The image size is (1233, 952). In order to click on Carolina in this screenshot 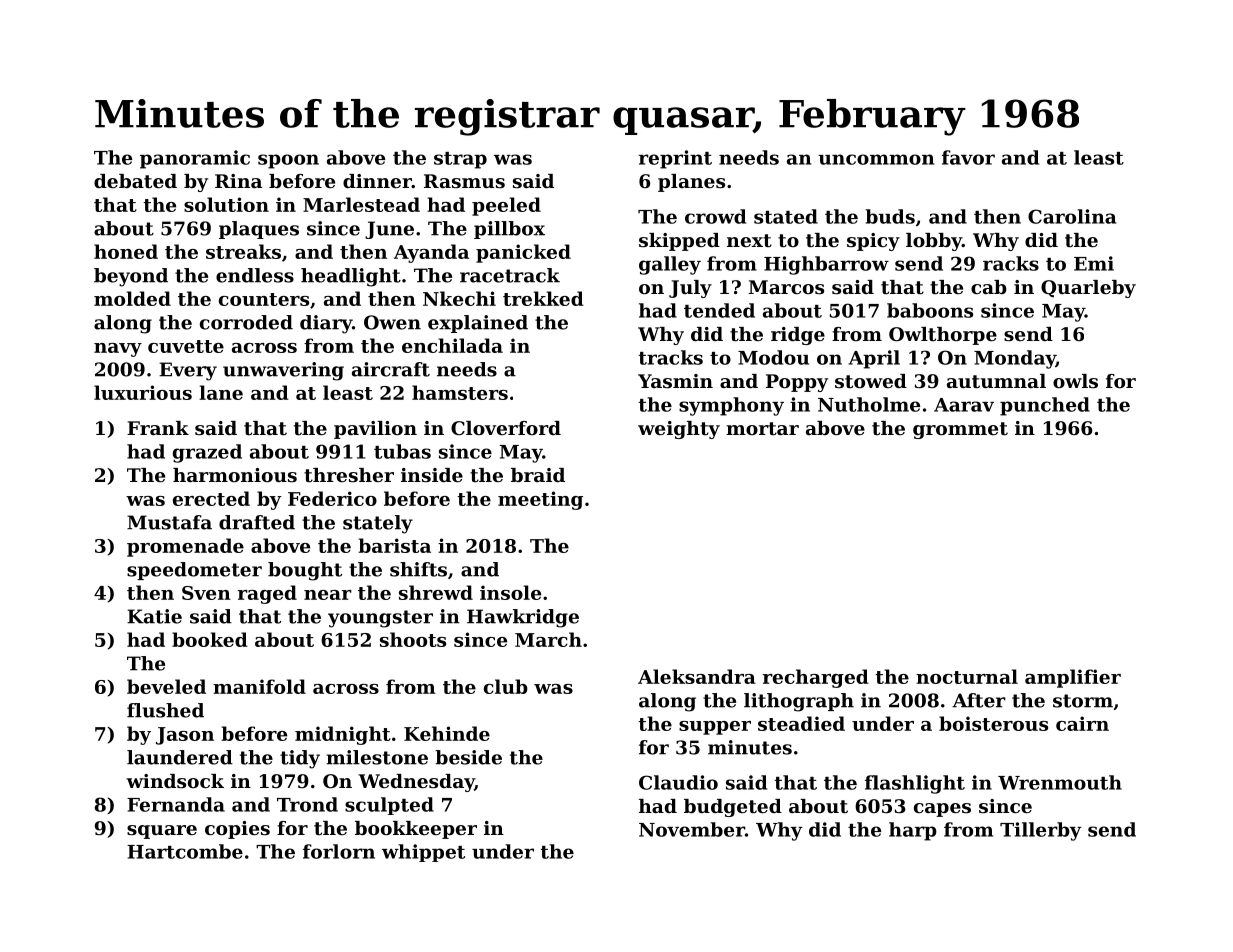, I will do `click(1072, 216)`.
